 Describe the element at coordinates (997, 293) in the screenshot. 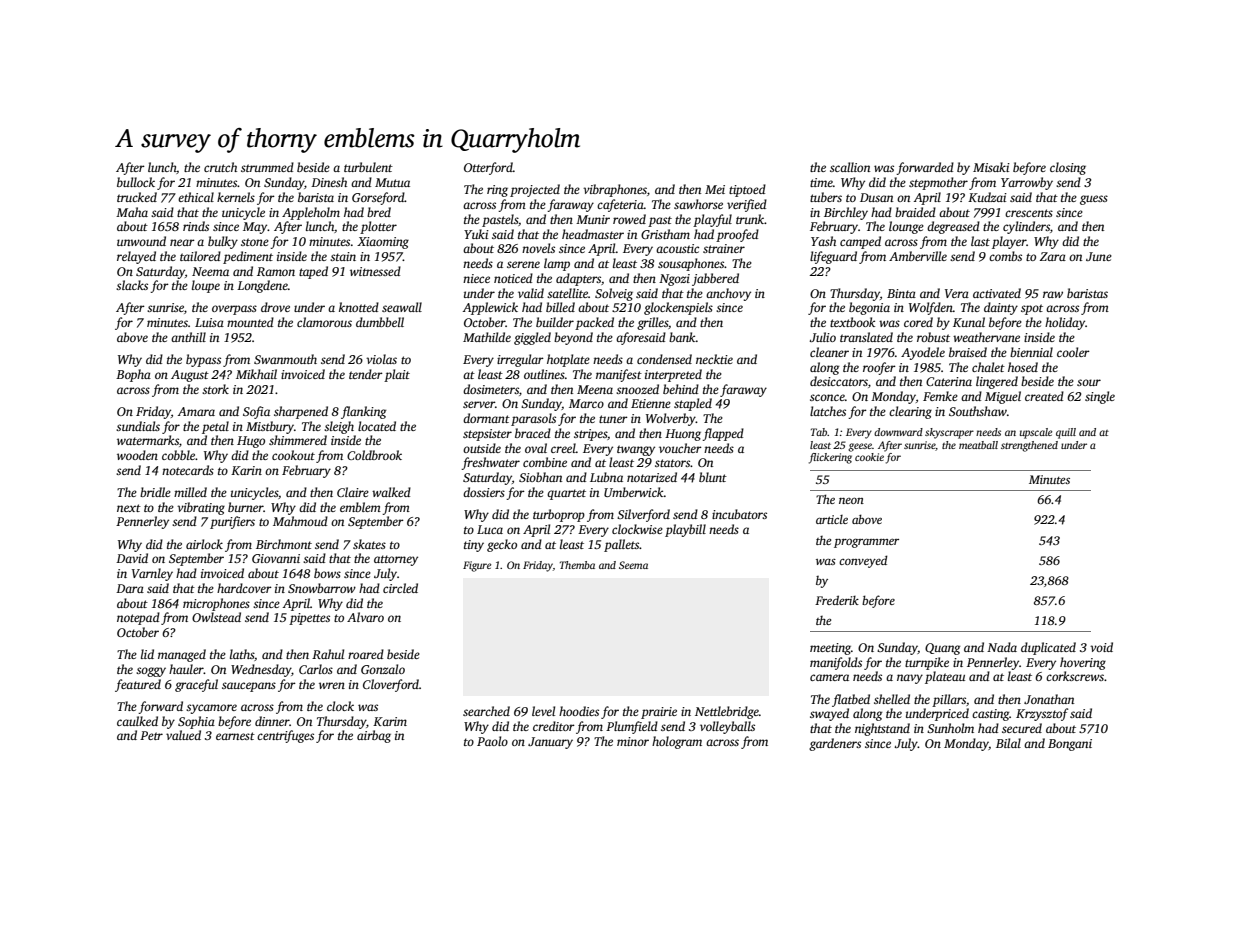

I see `activated` at that location.
